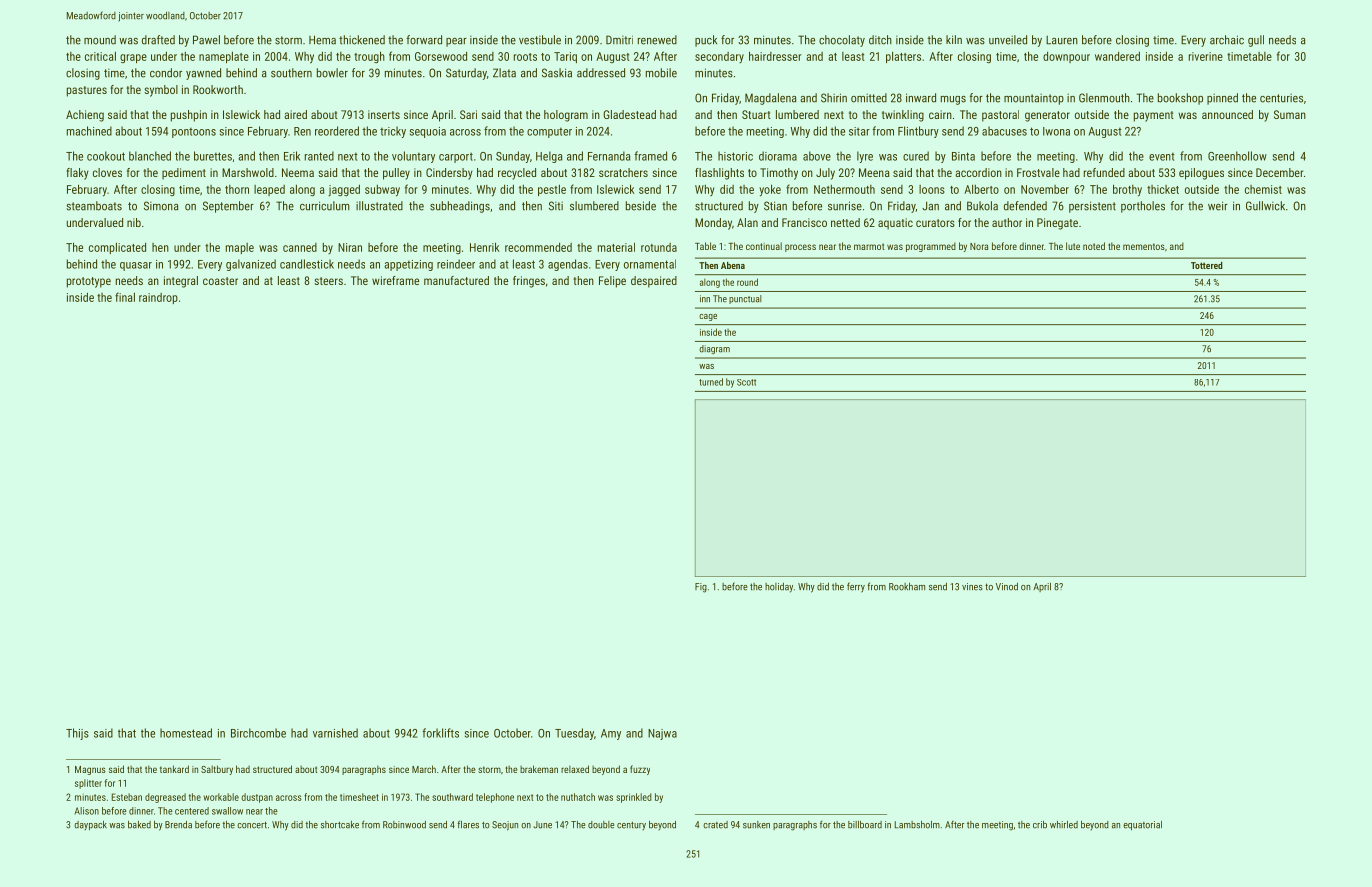 The height and width of the document is (887, 1372). Describe the element at coordinates (540, 40) in the document. I see `vestibule` at that location.
